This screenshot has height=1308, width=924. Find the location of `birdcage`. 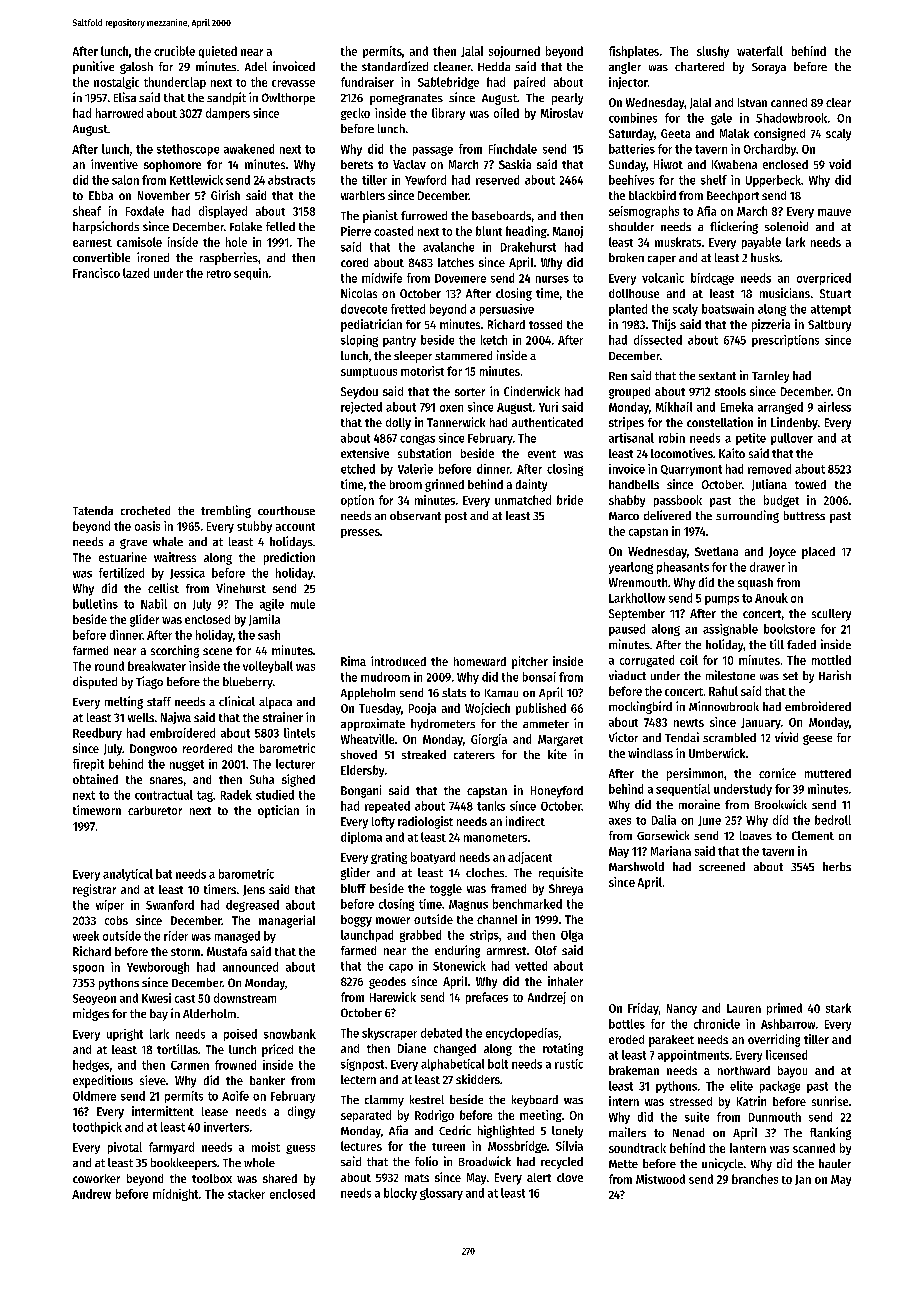

birdcage is located at coordinates (712, 279).
